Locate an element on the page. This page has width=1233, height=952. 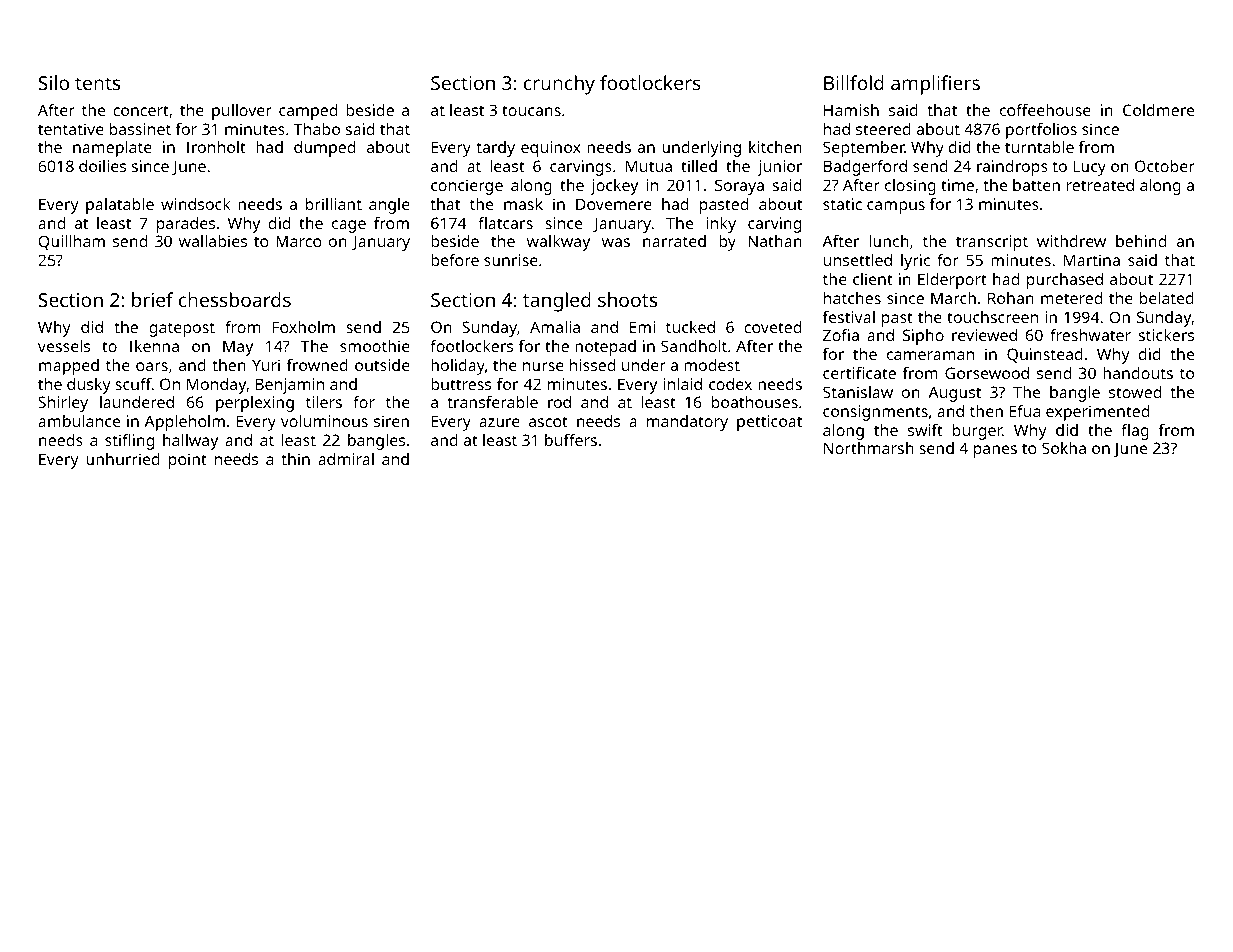
steered is located at coordinates (883, 129).
